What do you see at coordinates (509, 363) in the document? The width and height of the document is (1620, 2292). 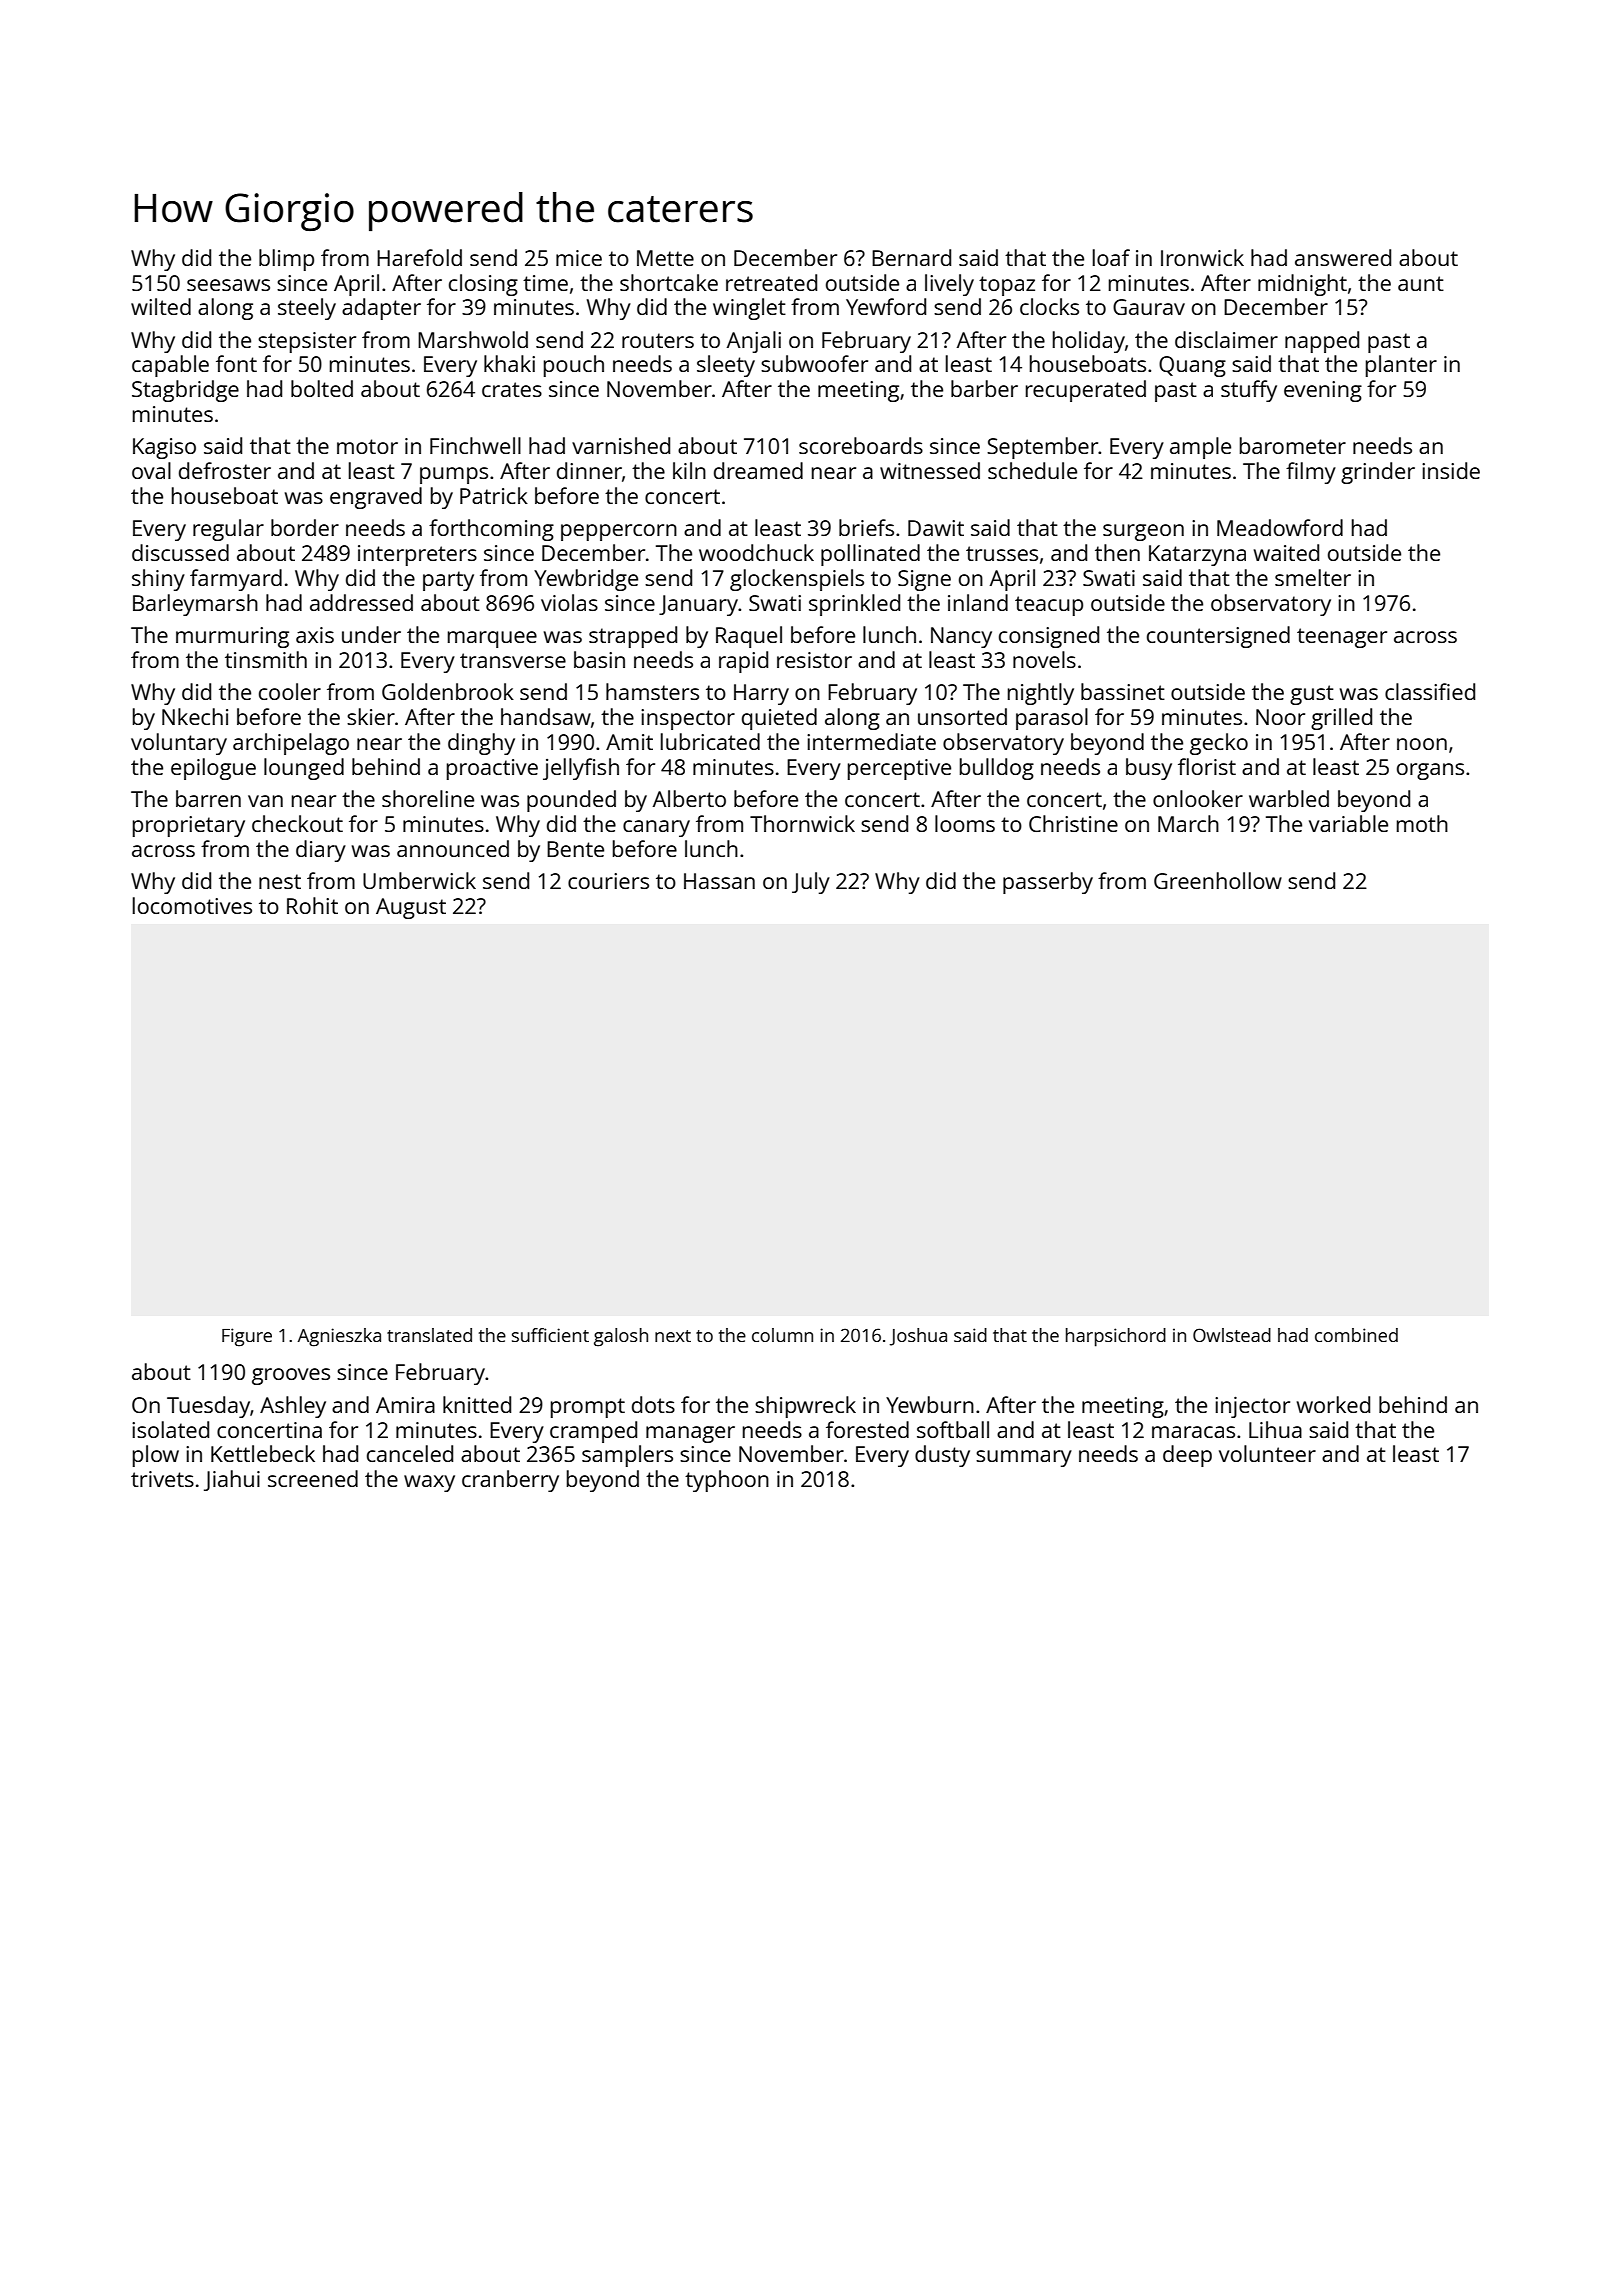 I see `khaki` at bounding box center [509, 363].
